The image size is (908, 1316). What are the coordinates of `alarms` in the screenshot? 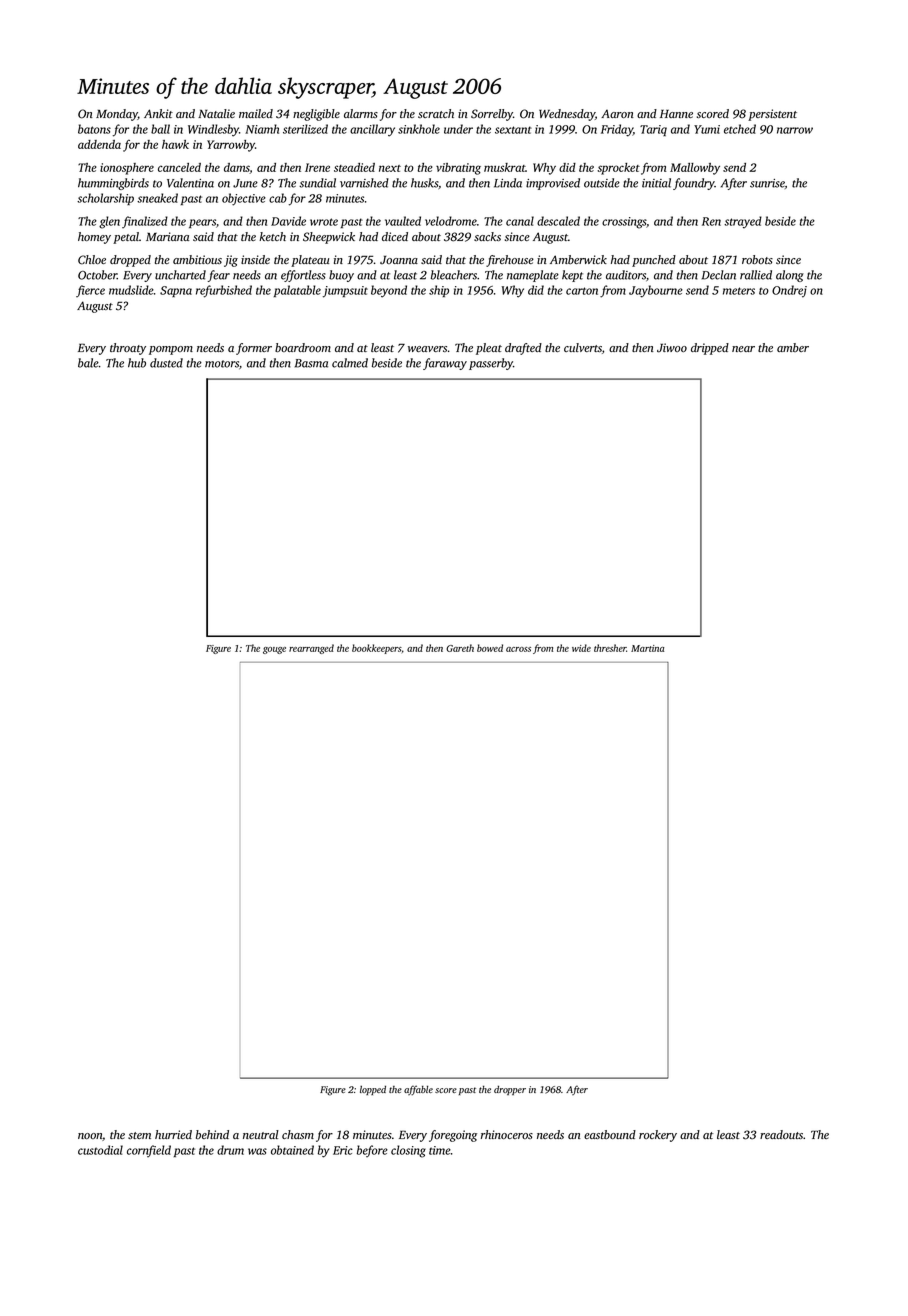 It's located at (361, 113).
